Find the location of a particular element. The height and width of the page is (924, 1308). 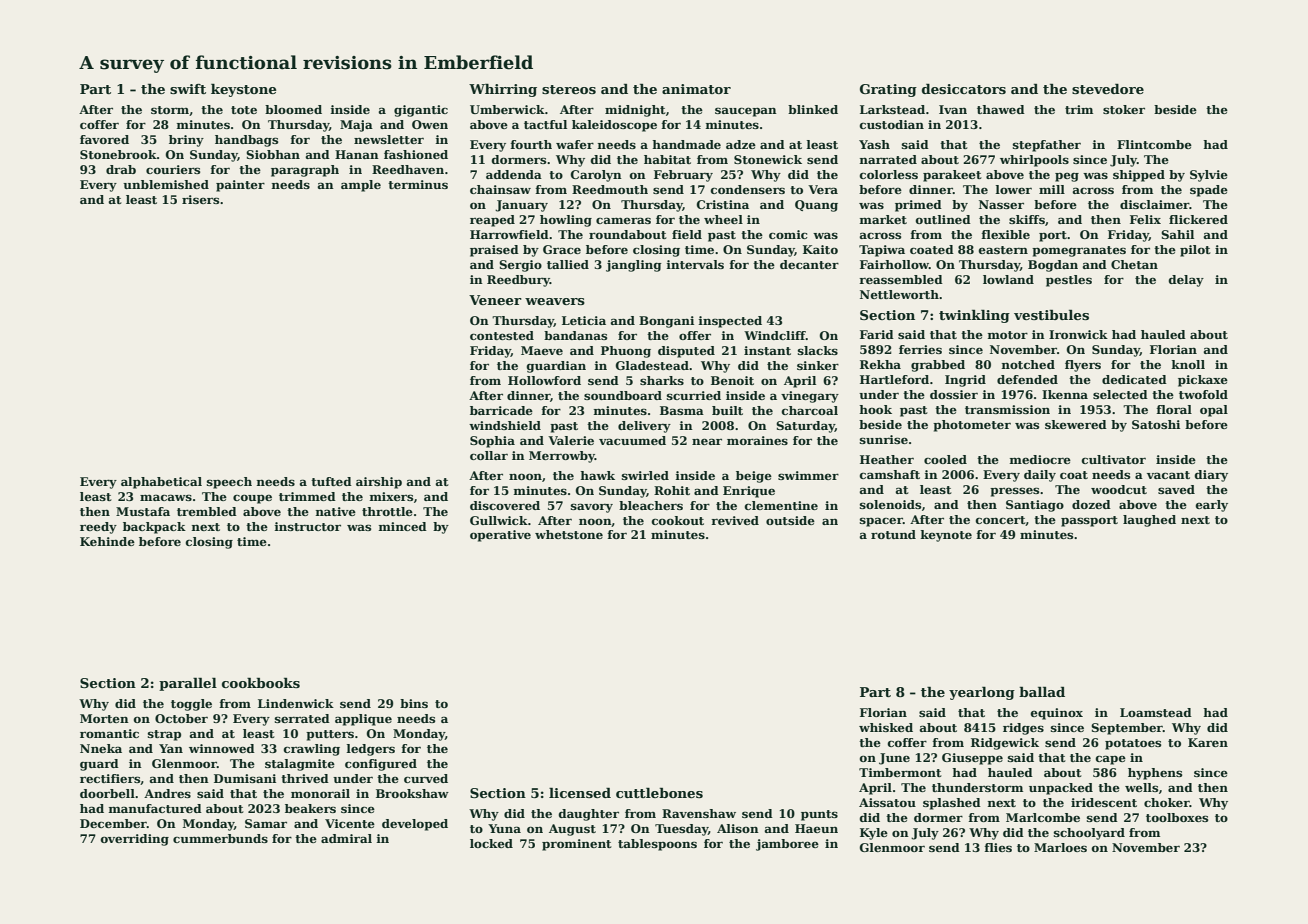

stevedore is located at coordinates (1108, 89).
